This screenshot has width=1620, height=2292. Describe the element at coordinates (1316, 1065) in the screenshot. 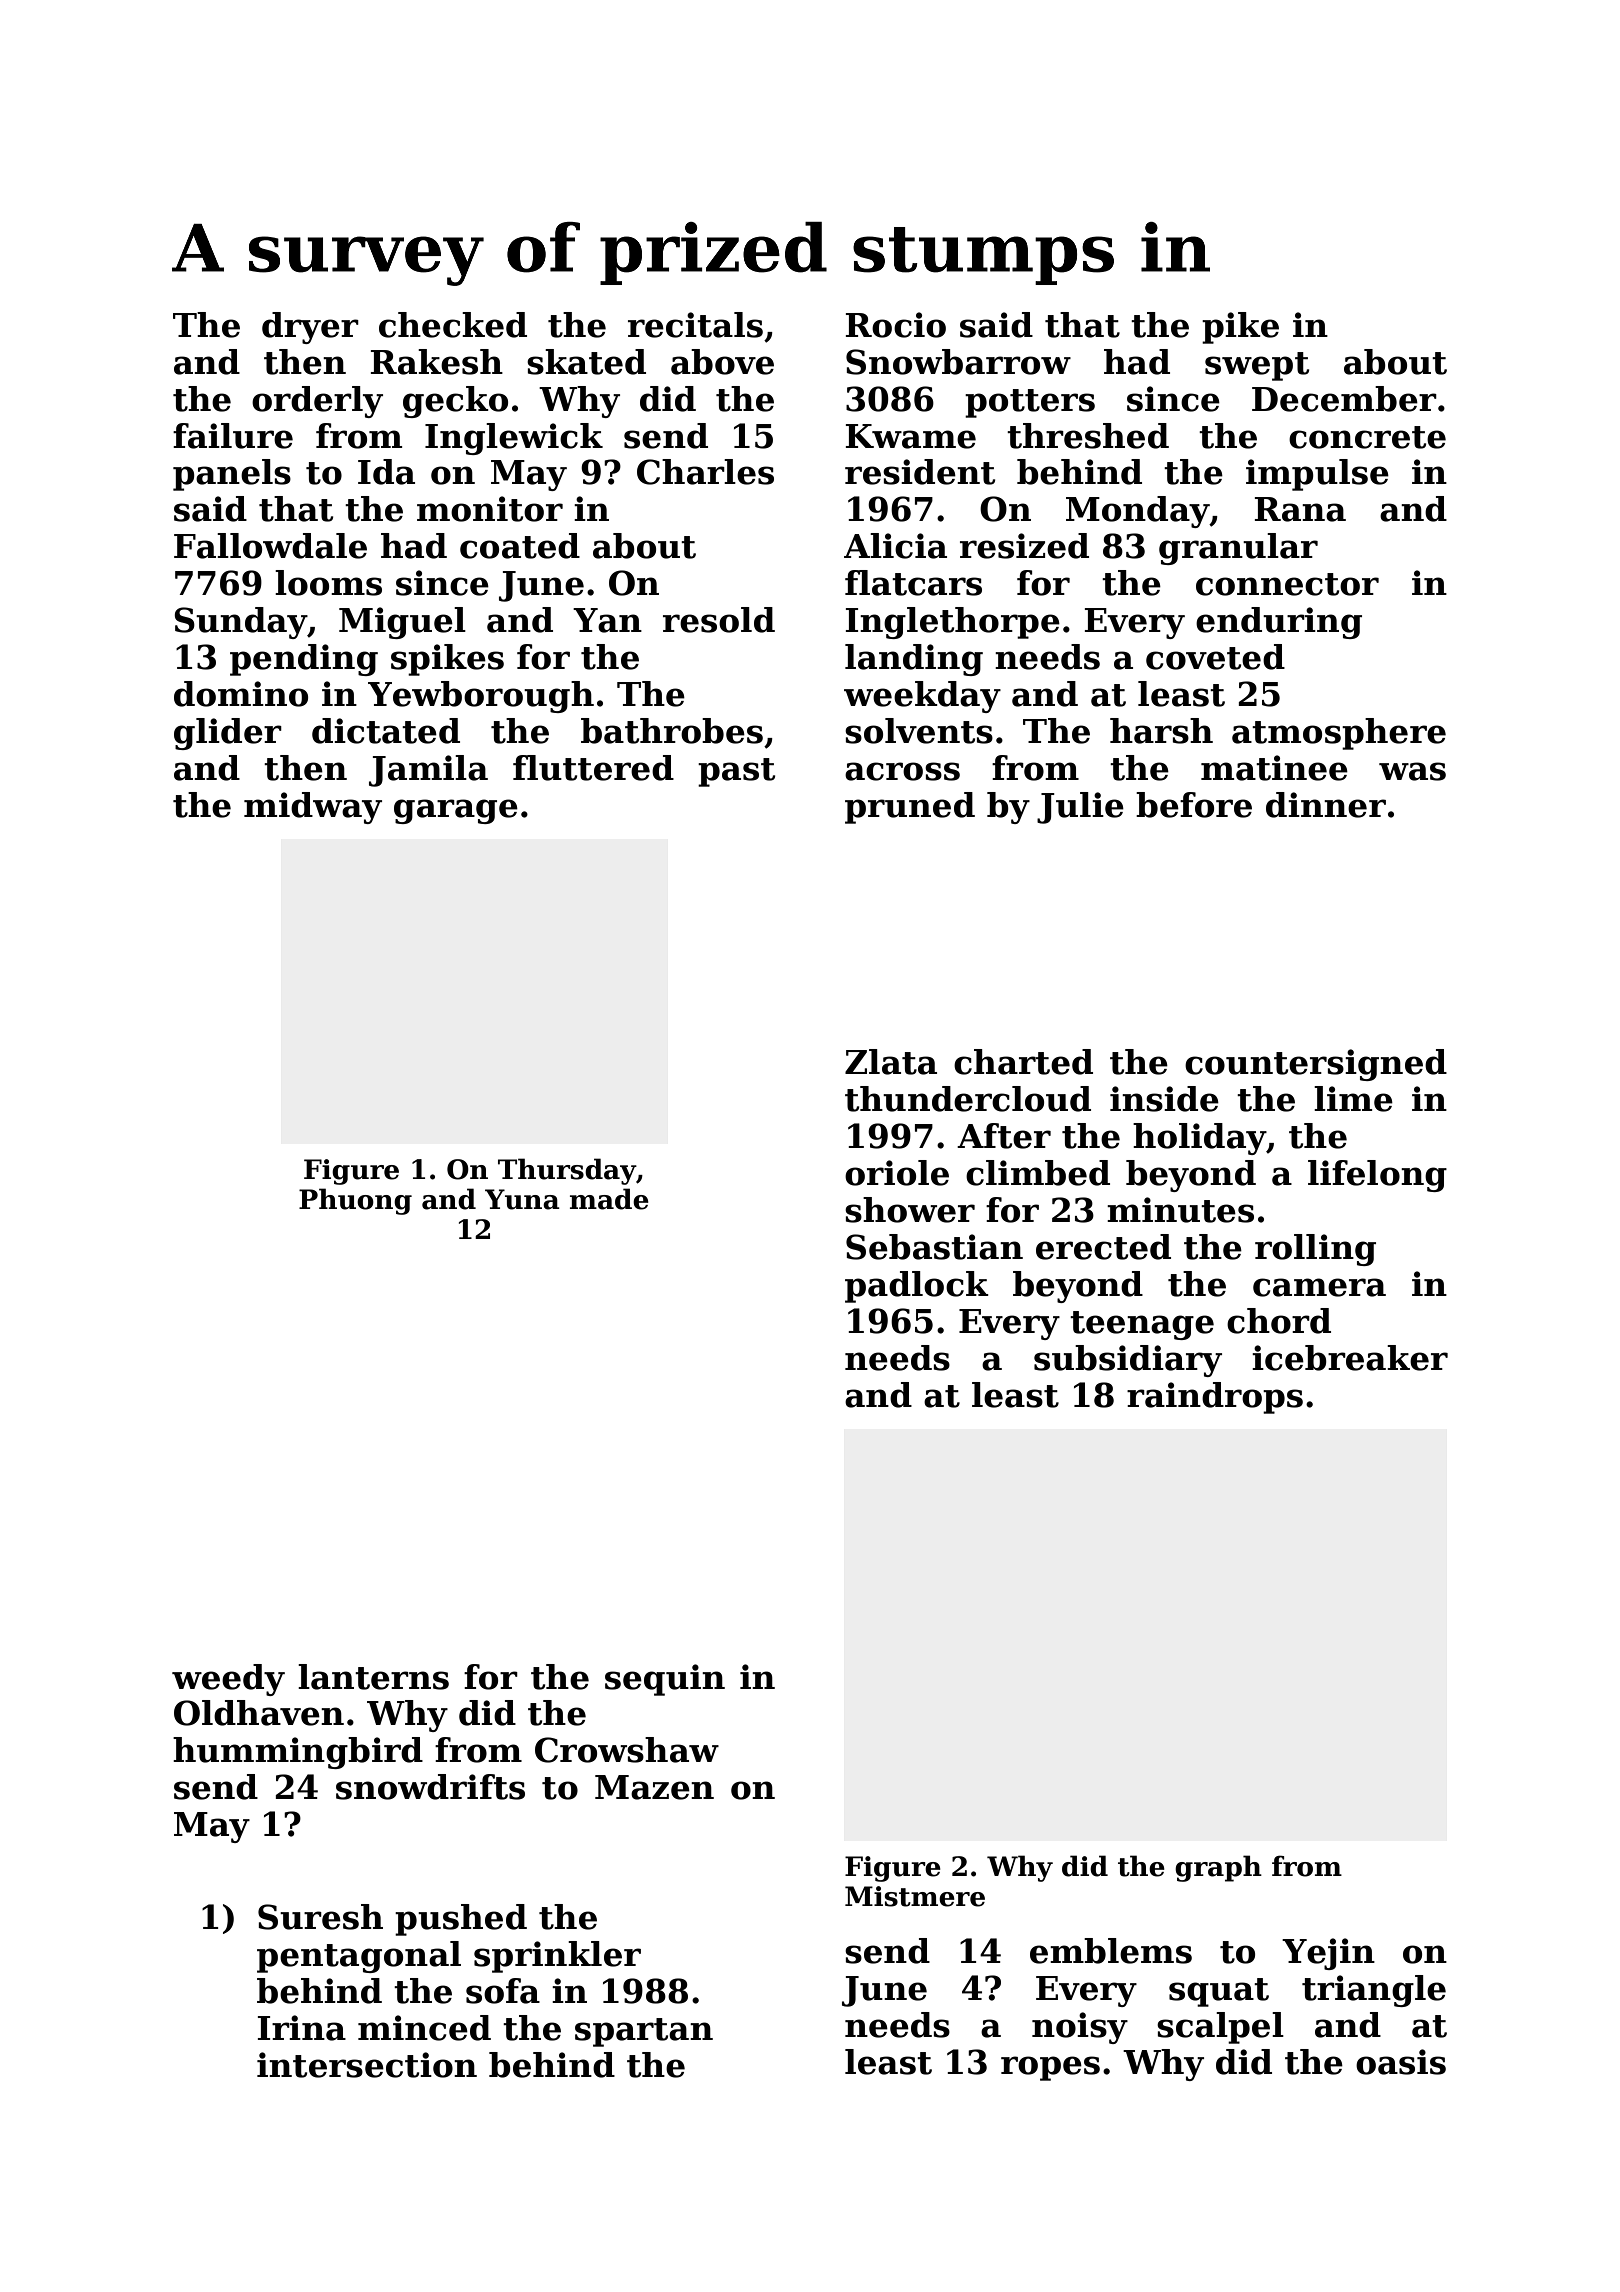

I see `countersigned` at that location.
